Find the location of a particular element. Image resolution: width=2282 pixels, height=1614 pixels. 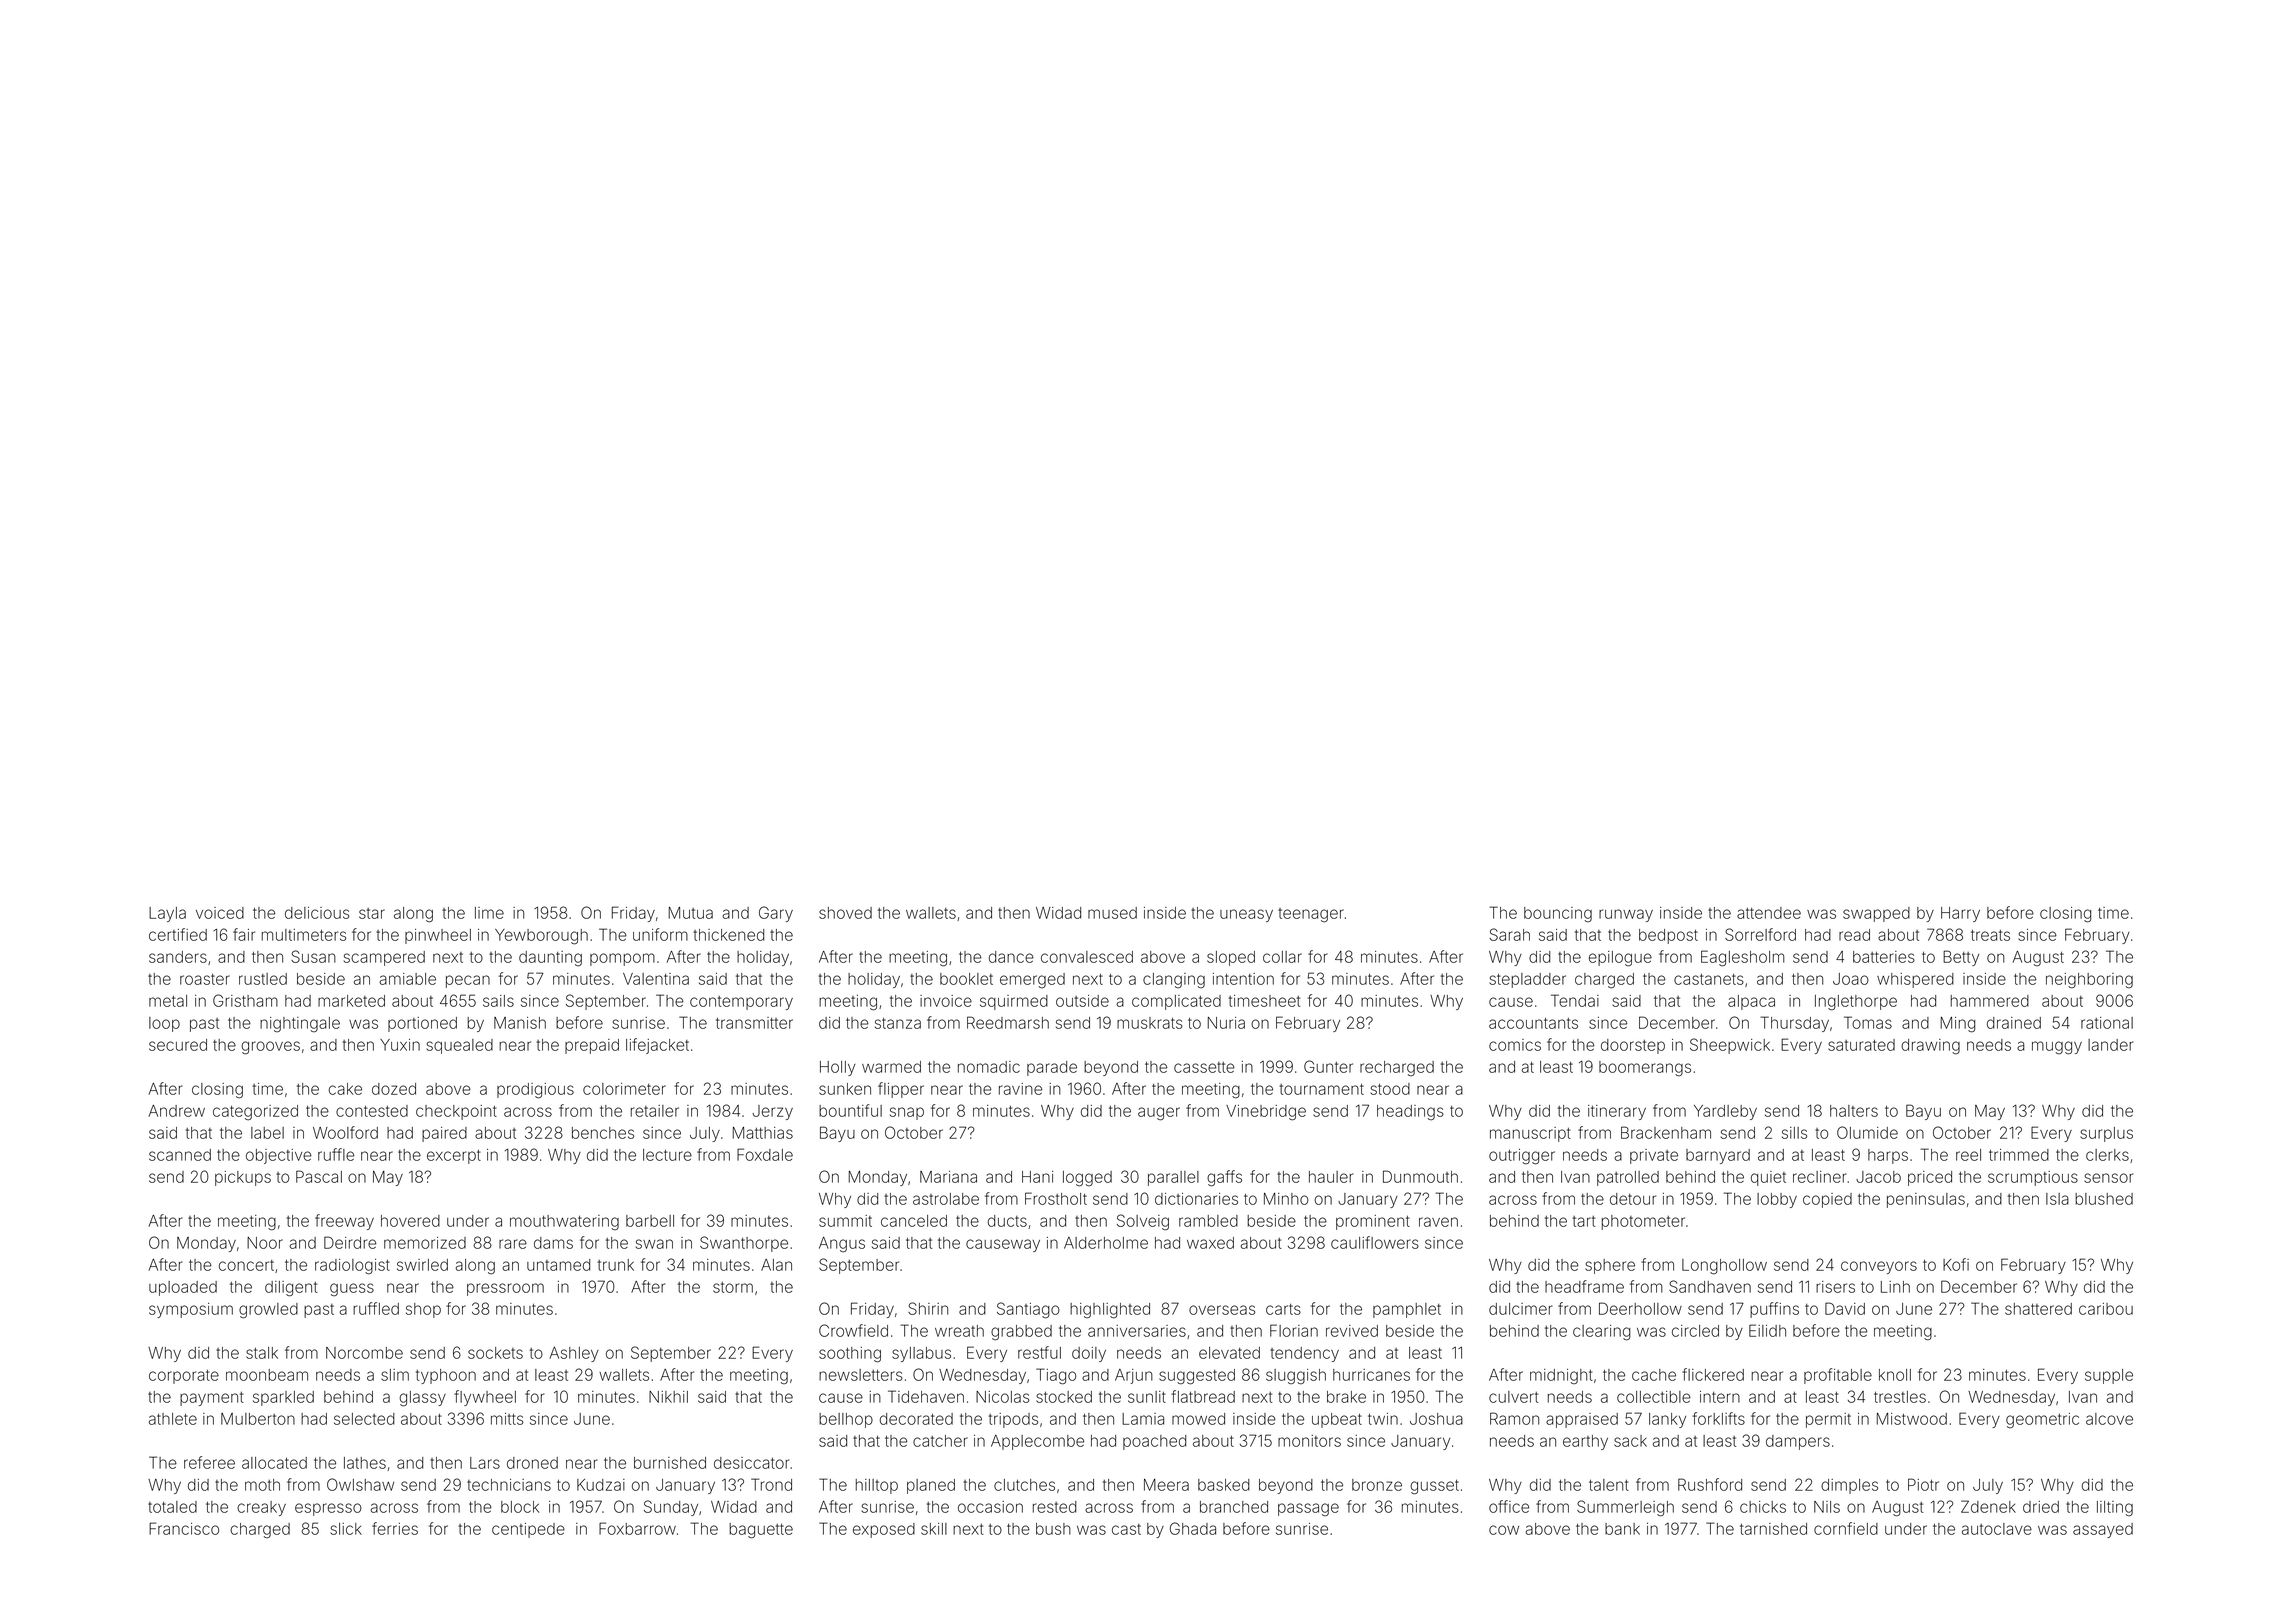

Francisco is located at coordinates (184, 1528).
